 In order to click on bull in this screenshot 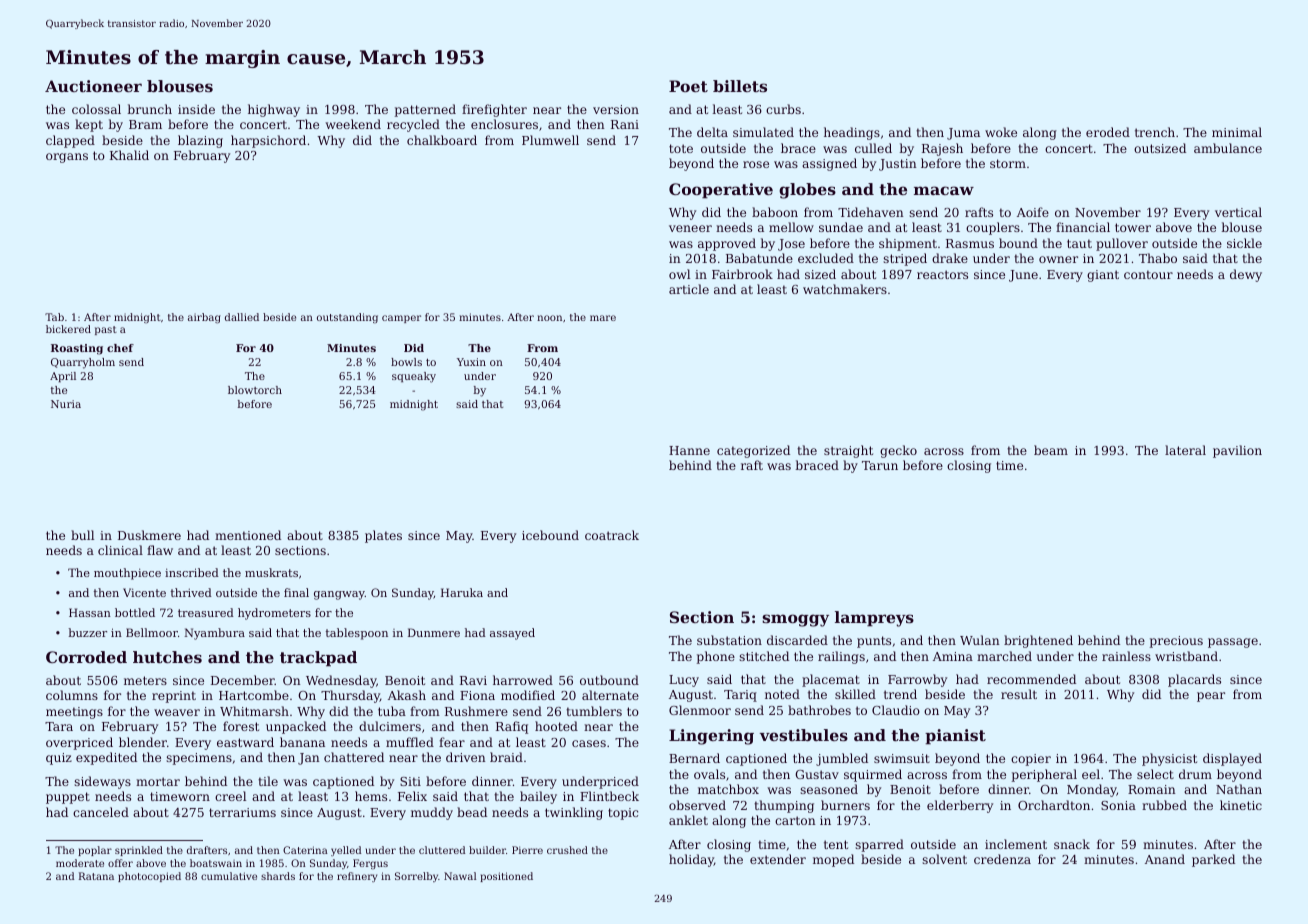, I will do `click(82, 535)`.
